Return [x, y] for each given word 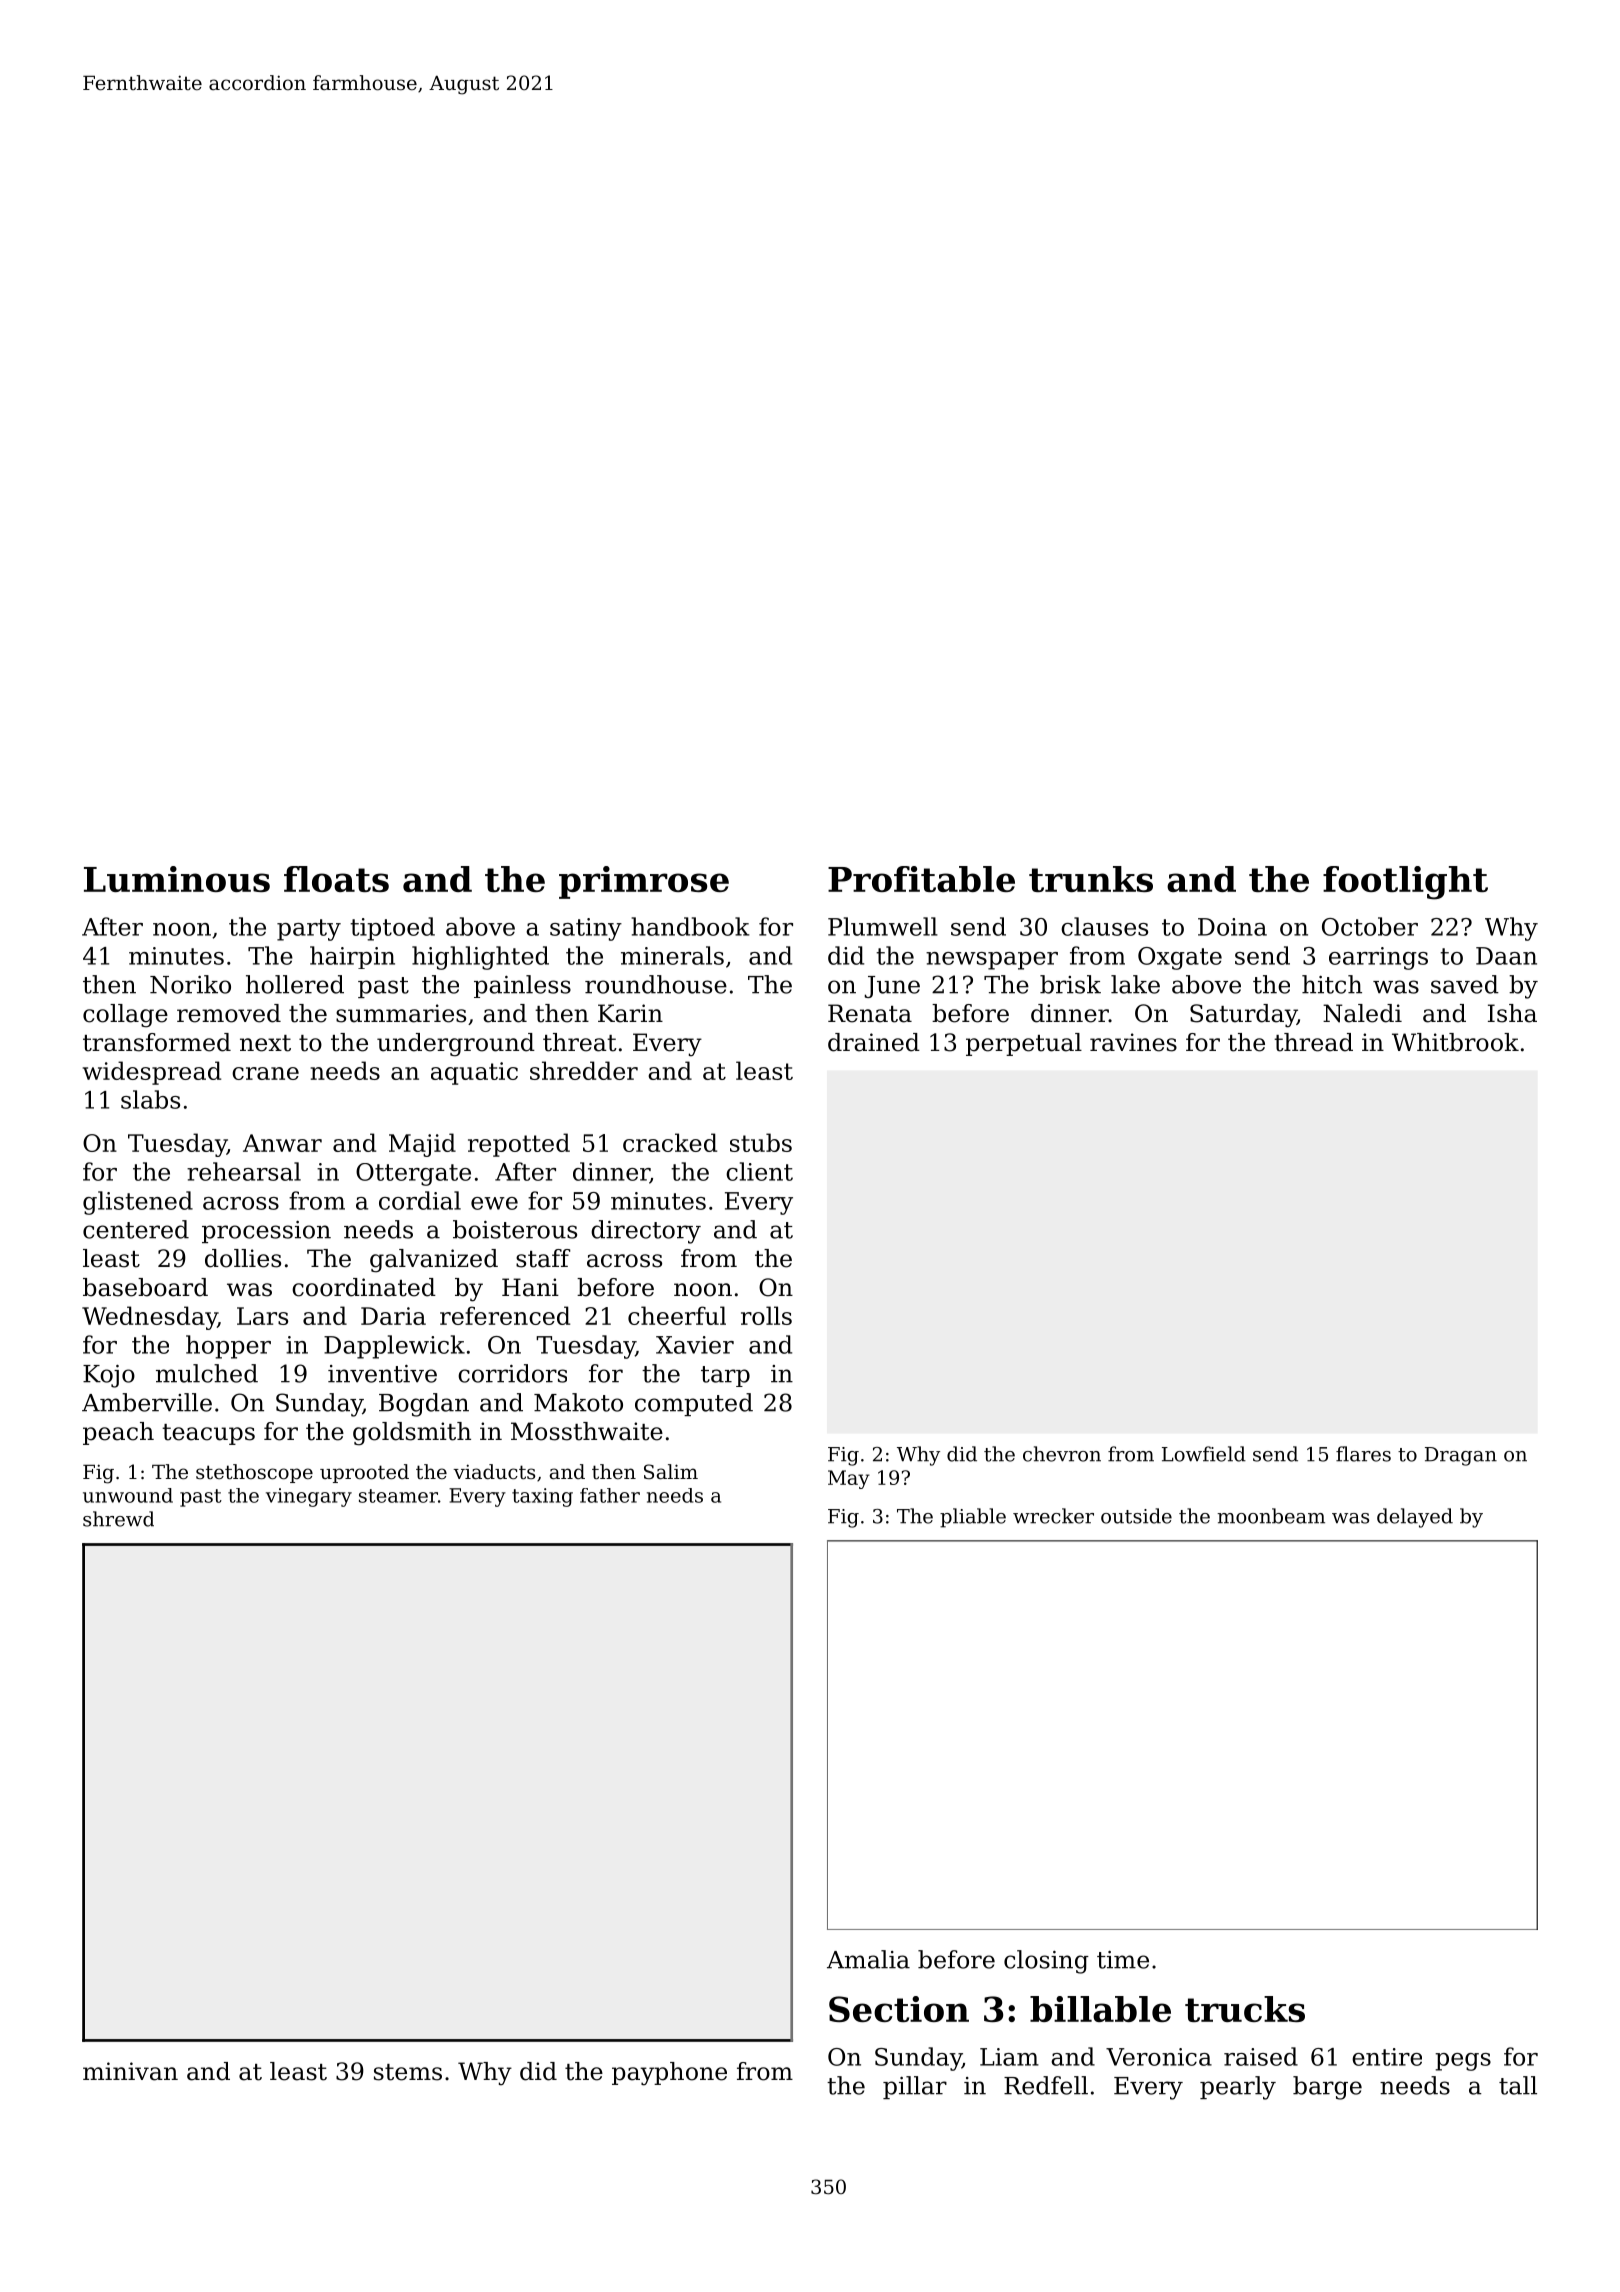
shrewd [118, 1519]
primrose [644, 882]
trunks [1091, 879]
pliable [973, 1518]
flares [1363, 1454]
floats [336, 879]
